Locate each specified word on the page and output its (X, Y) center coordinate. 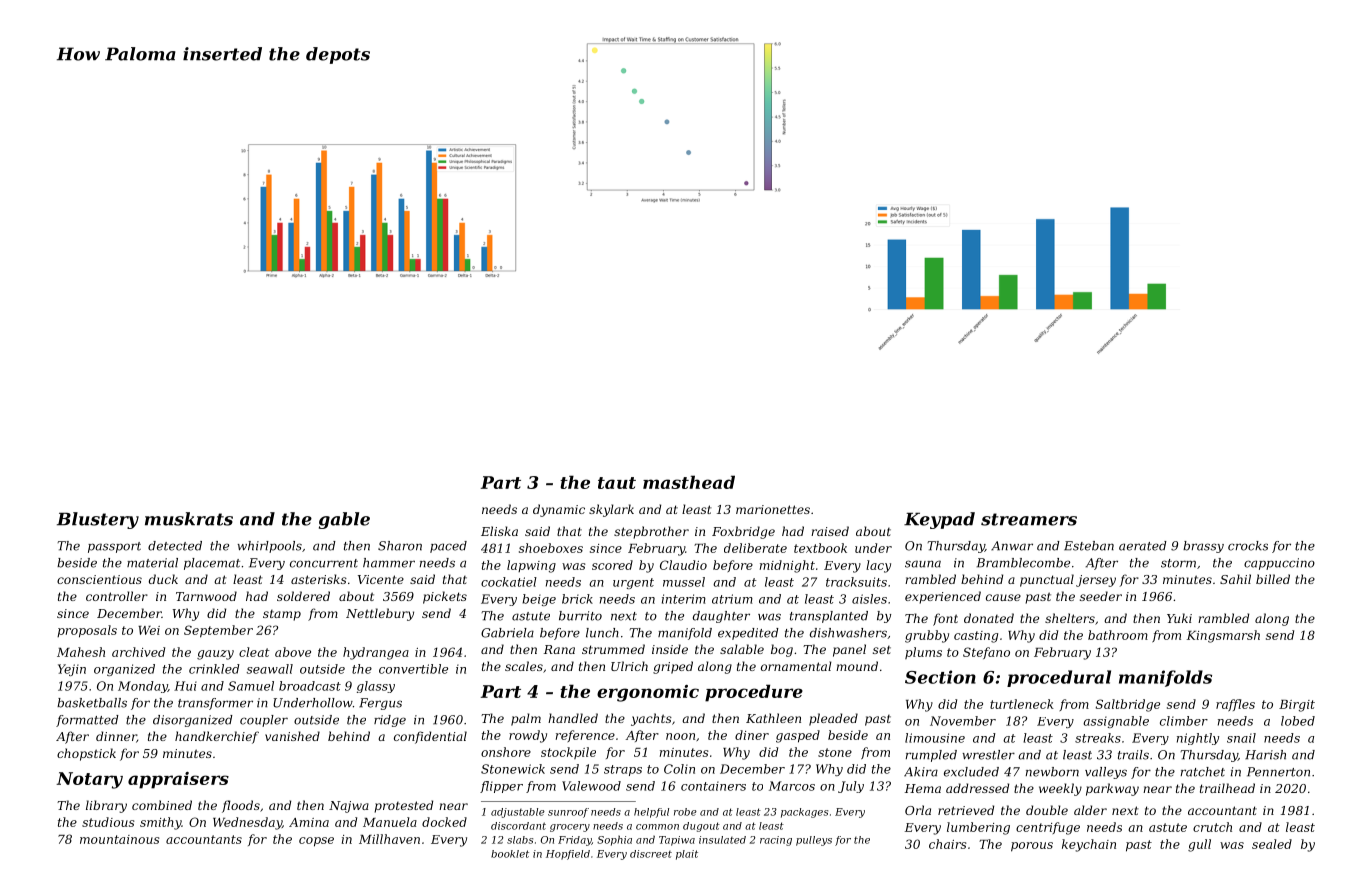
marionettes (773, 509)
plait (687, 855)
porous (1032, 847)
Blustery (98, 520)
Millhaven (389, 839)
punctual (1047, 580)
